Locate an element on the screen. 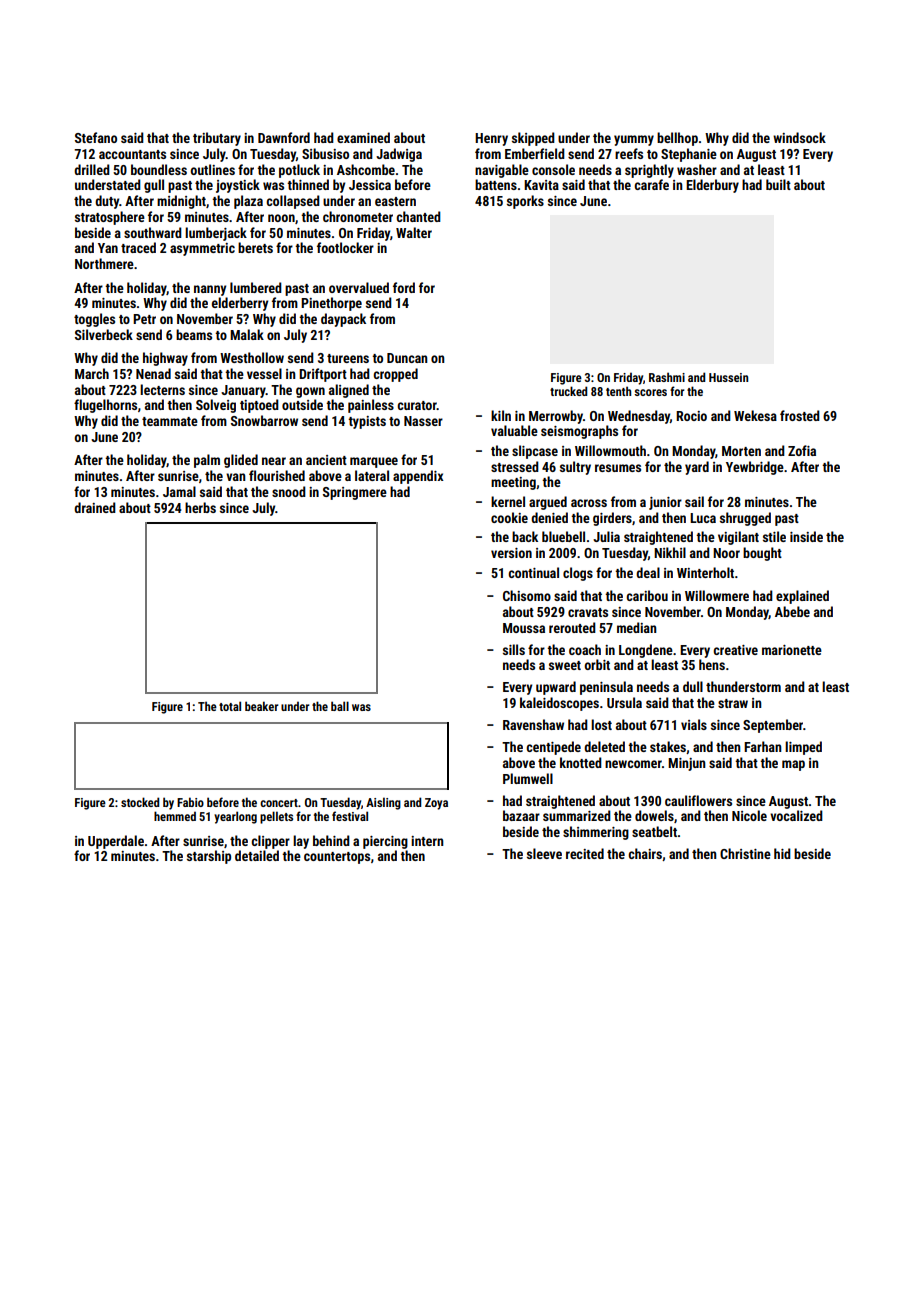  Springmere is located at coordinates (355, 493).
